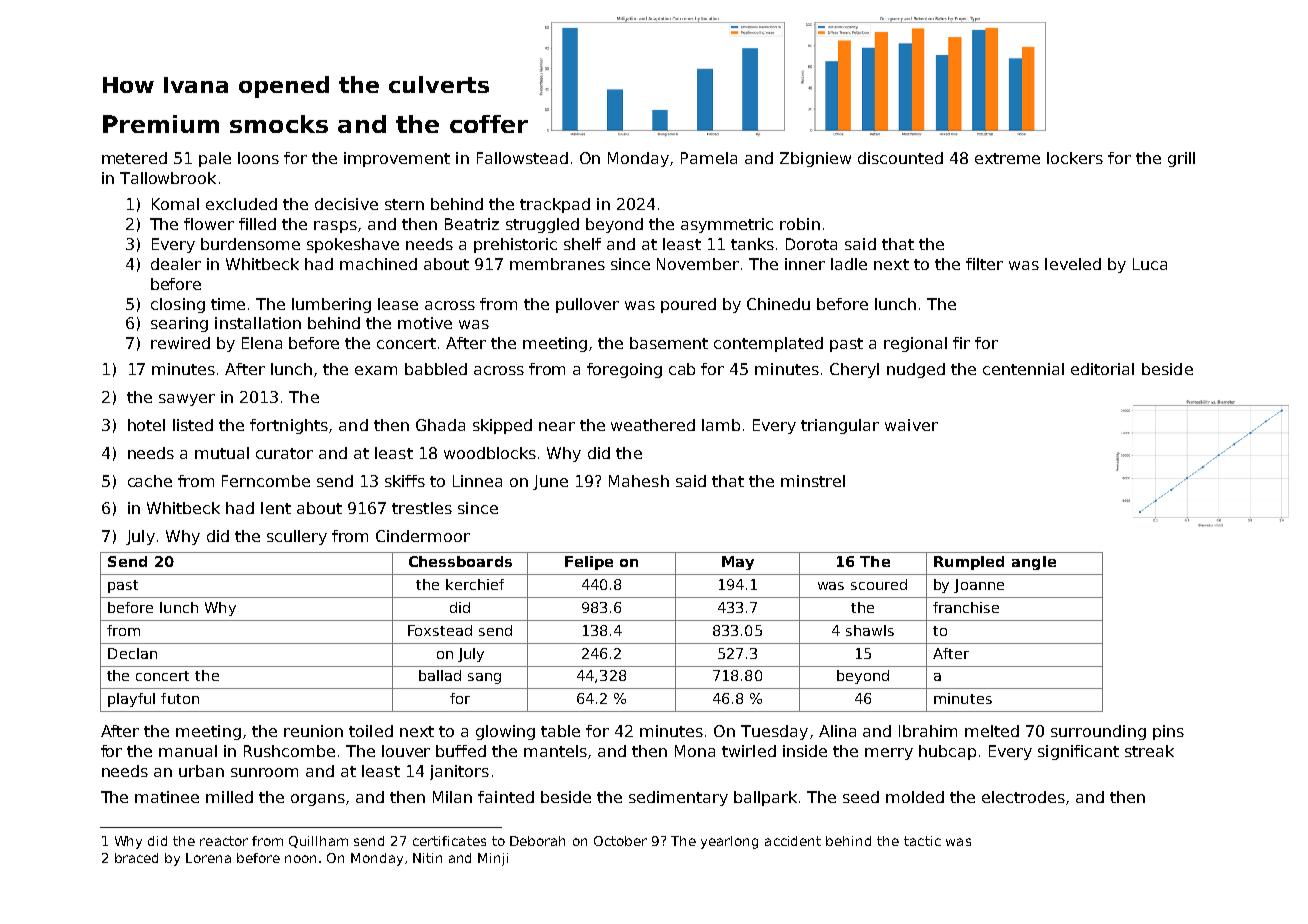  What do you see at coordinates (1181, 159) in the screenshot?
I see `grill` at bounding box center [1181, 159].
